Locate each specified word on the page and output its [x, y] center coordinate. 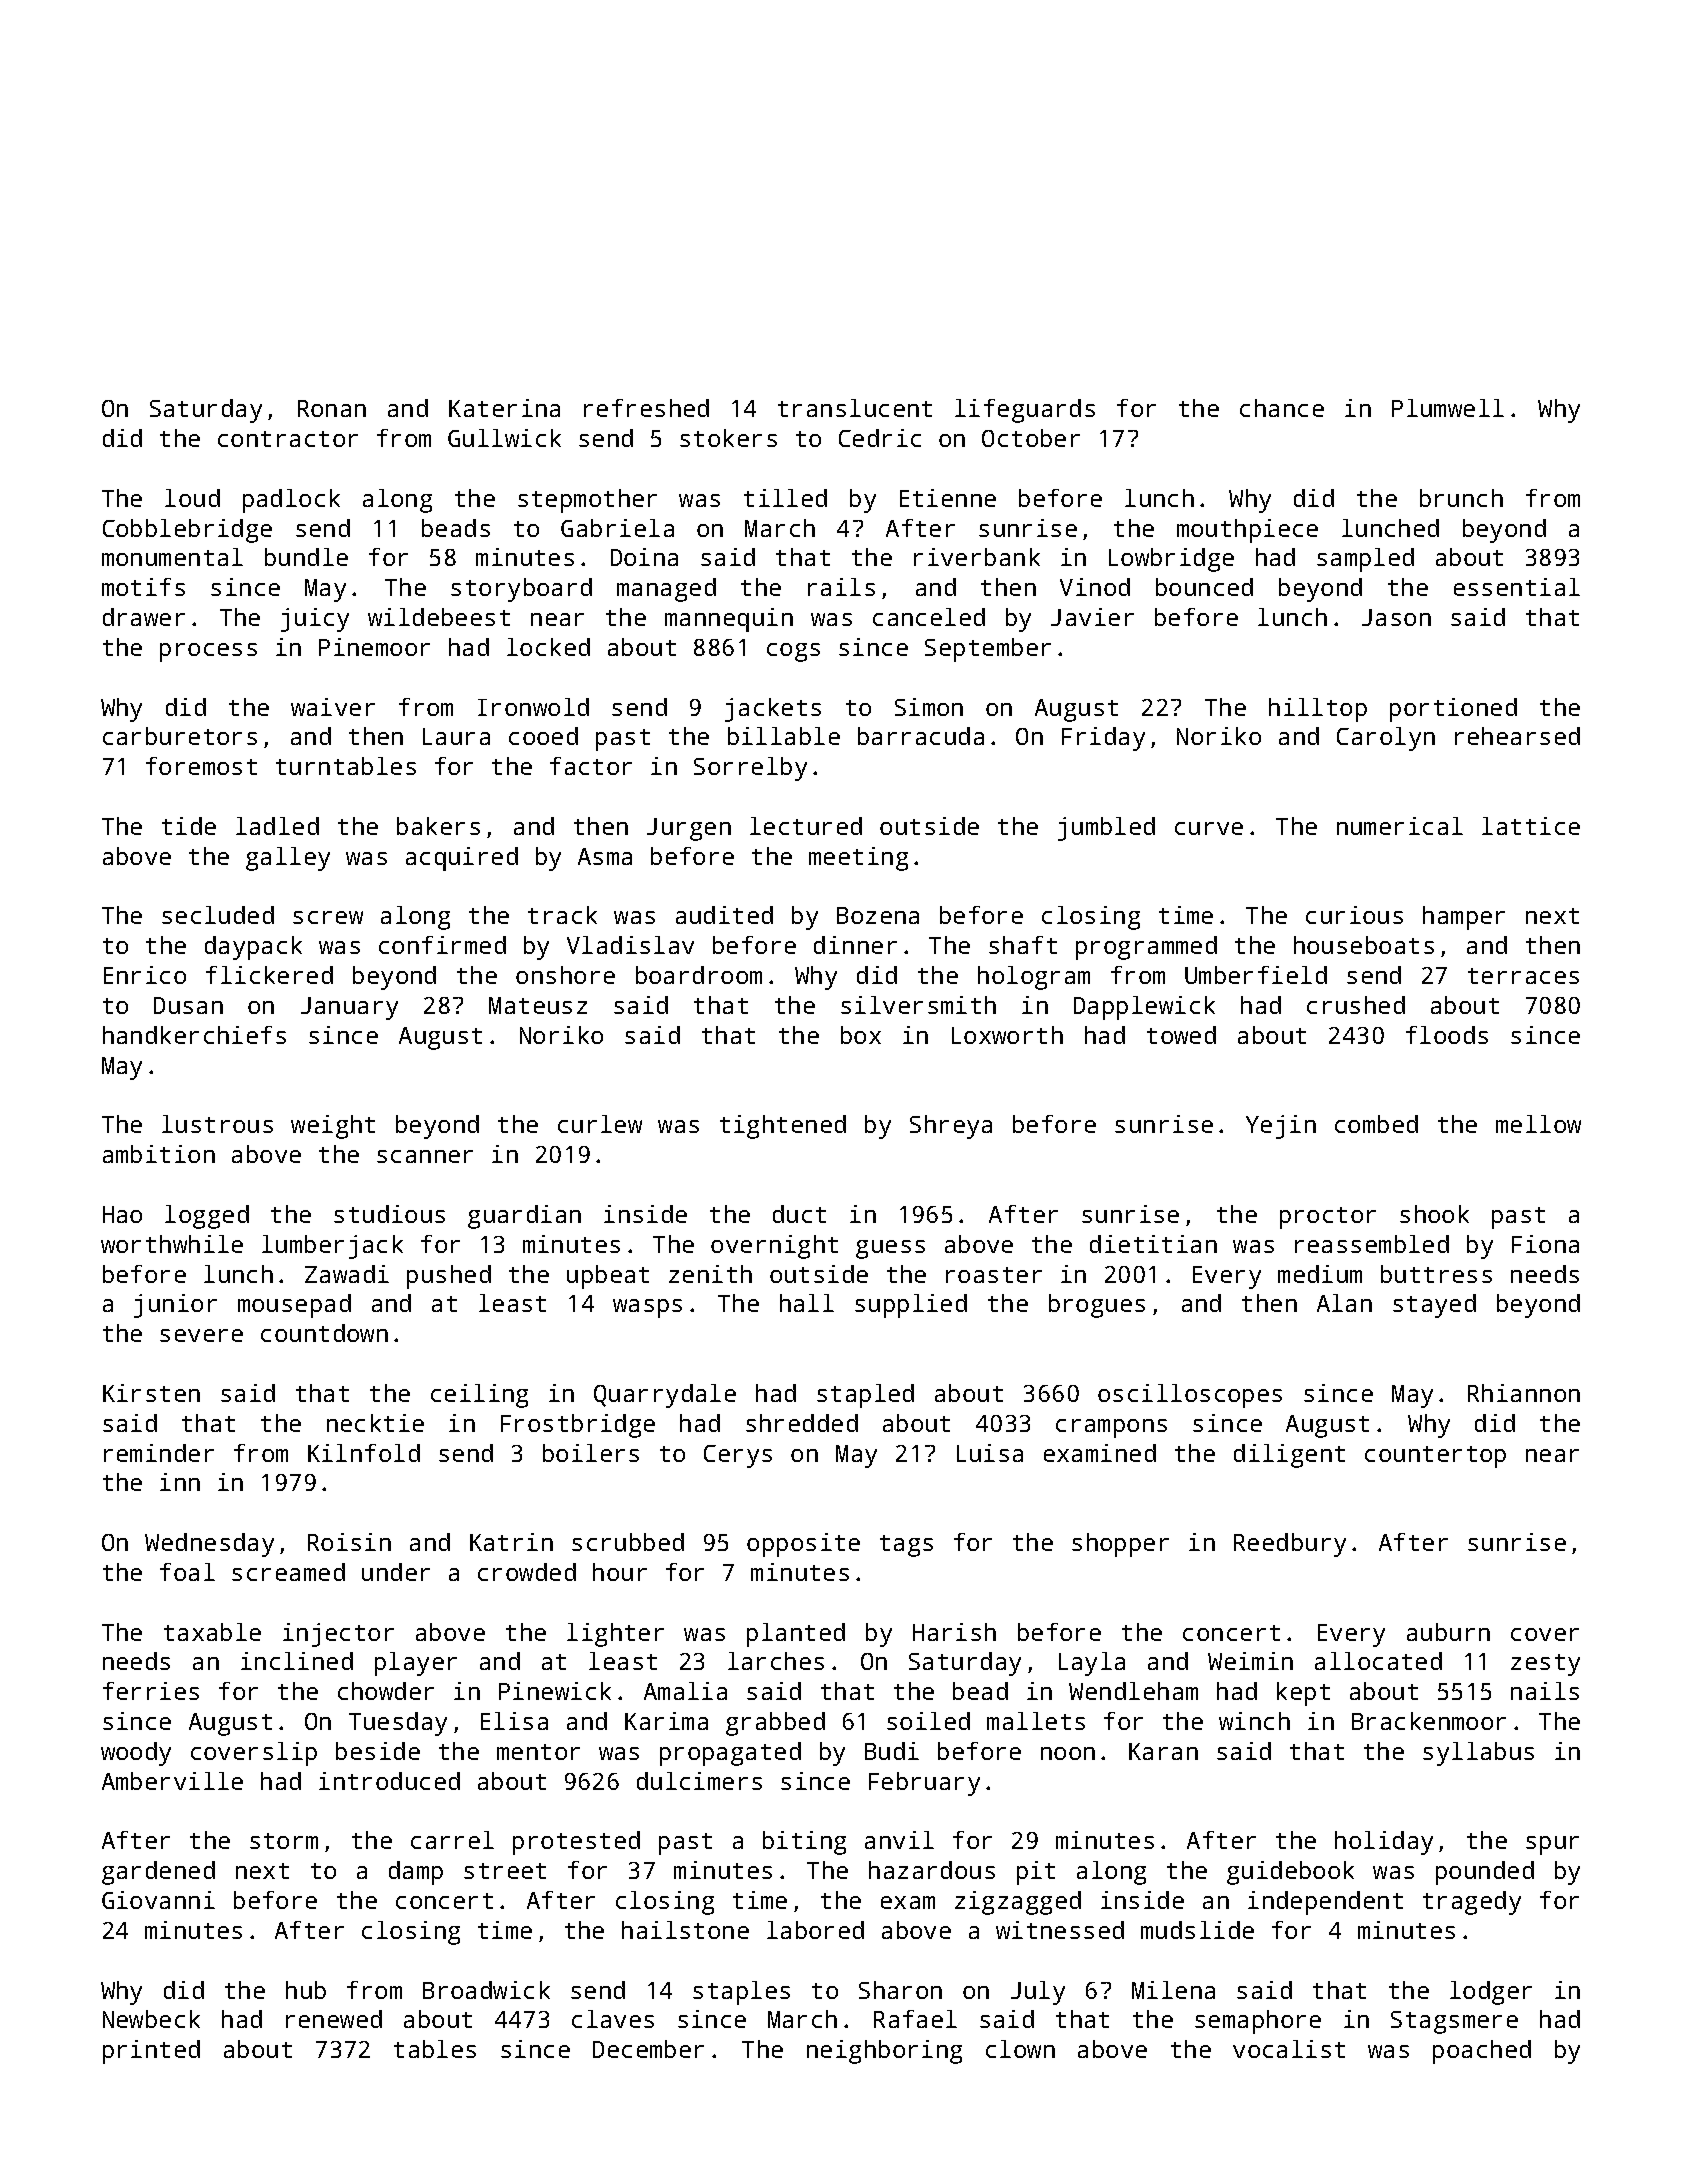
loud [192, 498]
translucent [855, 408]
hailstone [685, 1930]
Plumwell [1448, 408]
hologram [1034, 978]
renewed [334, 2019]
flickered [269, 975]
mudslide [1197, 1930]
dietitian [1153, 1244]
